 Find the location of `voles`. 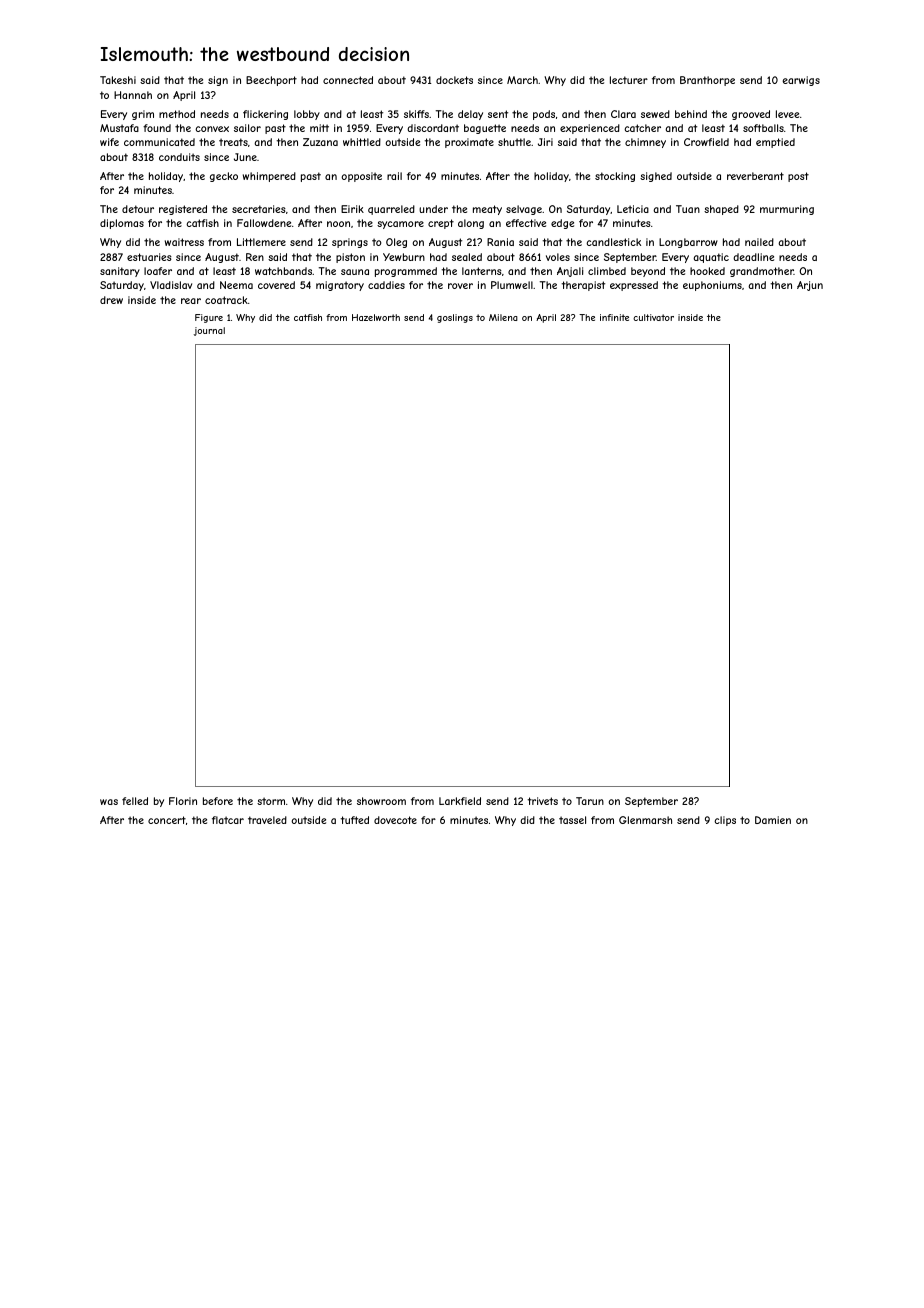

voles is located at coordinates (558, 257).
